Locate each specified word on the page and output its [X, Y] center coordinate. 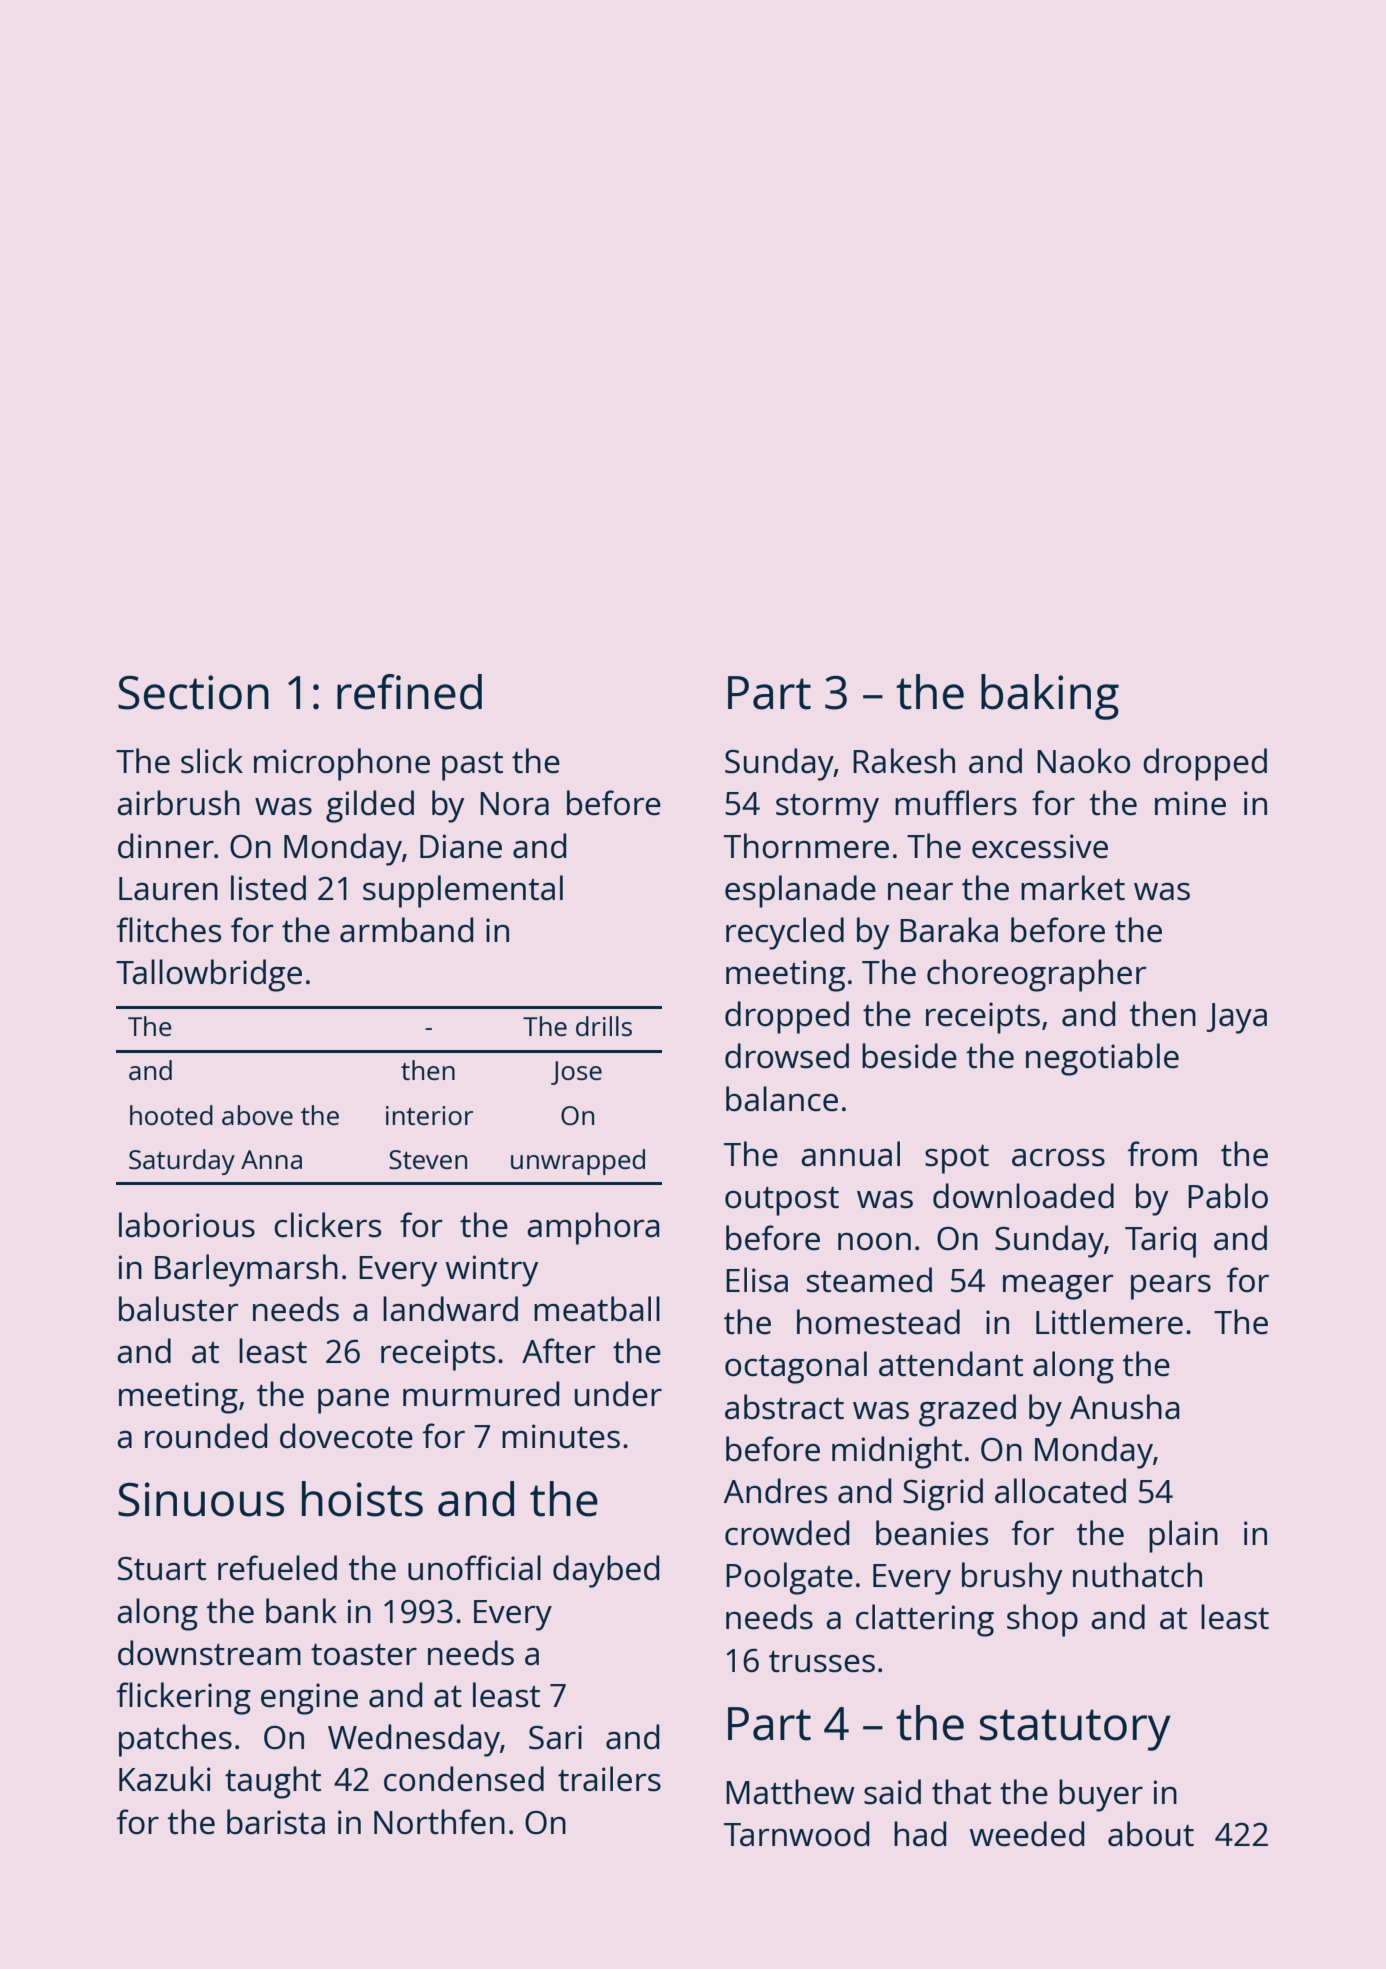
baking [1050, 697]
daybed [606, 1571]
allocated [1060, 1491]
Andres [775, 1491]
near [920, 892]
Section [193, 692]
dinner [166, 846]
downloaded [1023, 1196]
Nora [514, 804]
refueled [277, 1568]
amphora [593, 1228]
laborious [187, 1225]
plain [1183, 1536]
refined [409, 692]
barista [276, 1822]
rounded [206, 1436]
